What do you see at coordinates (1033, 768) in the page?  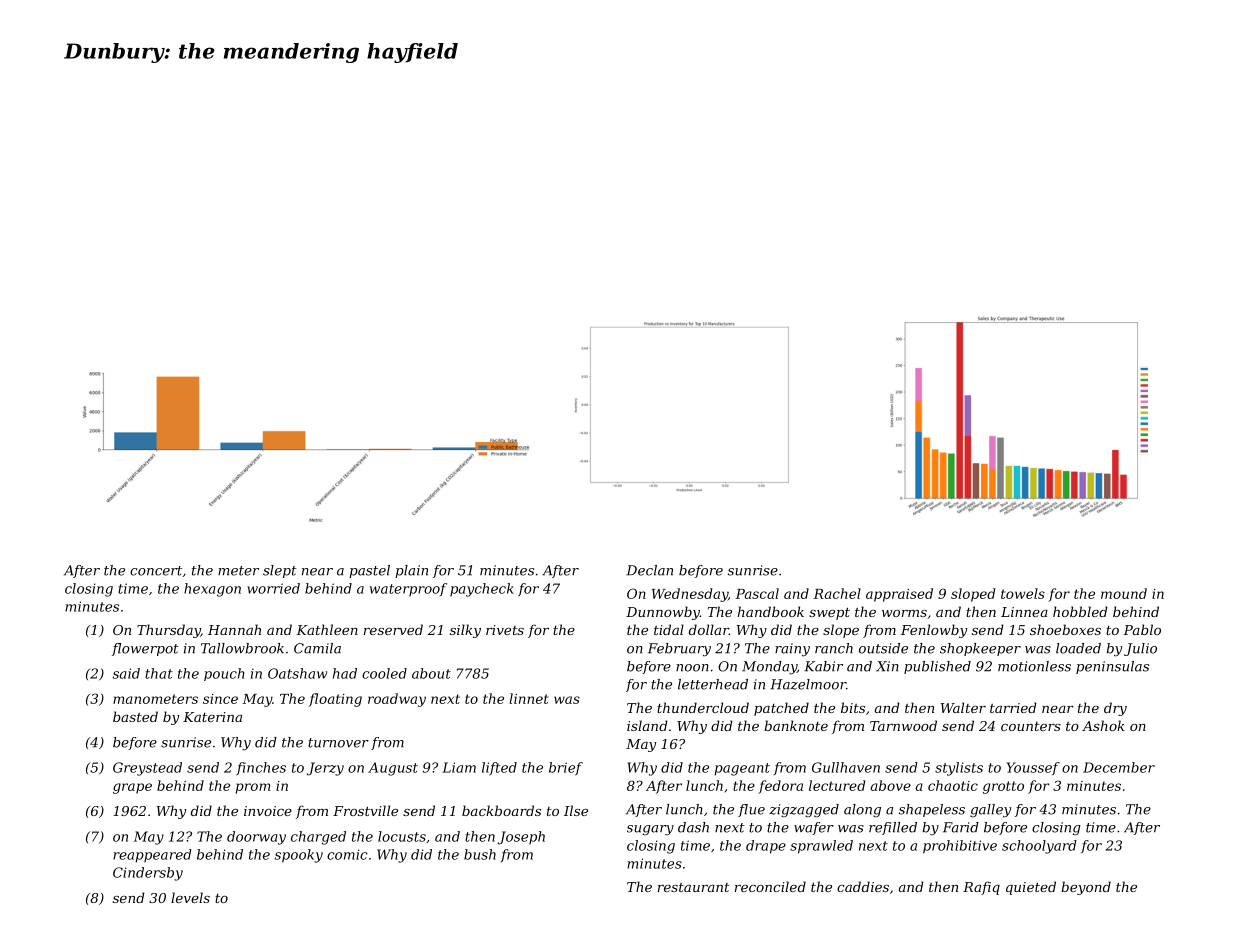 I see `Youssef` at bounding box center [1033, 768].
